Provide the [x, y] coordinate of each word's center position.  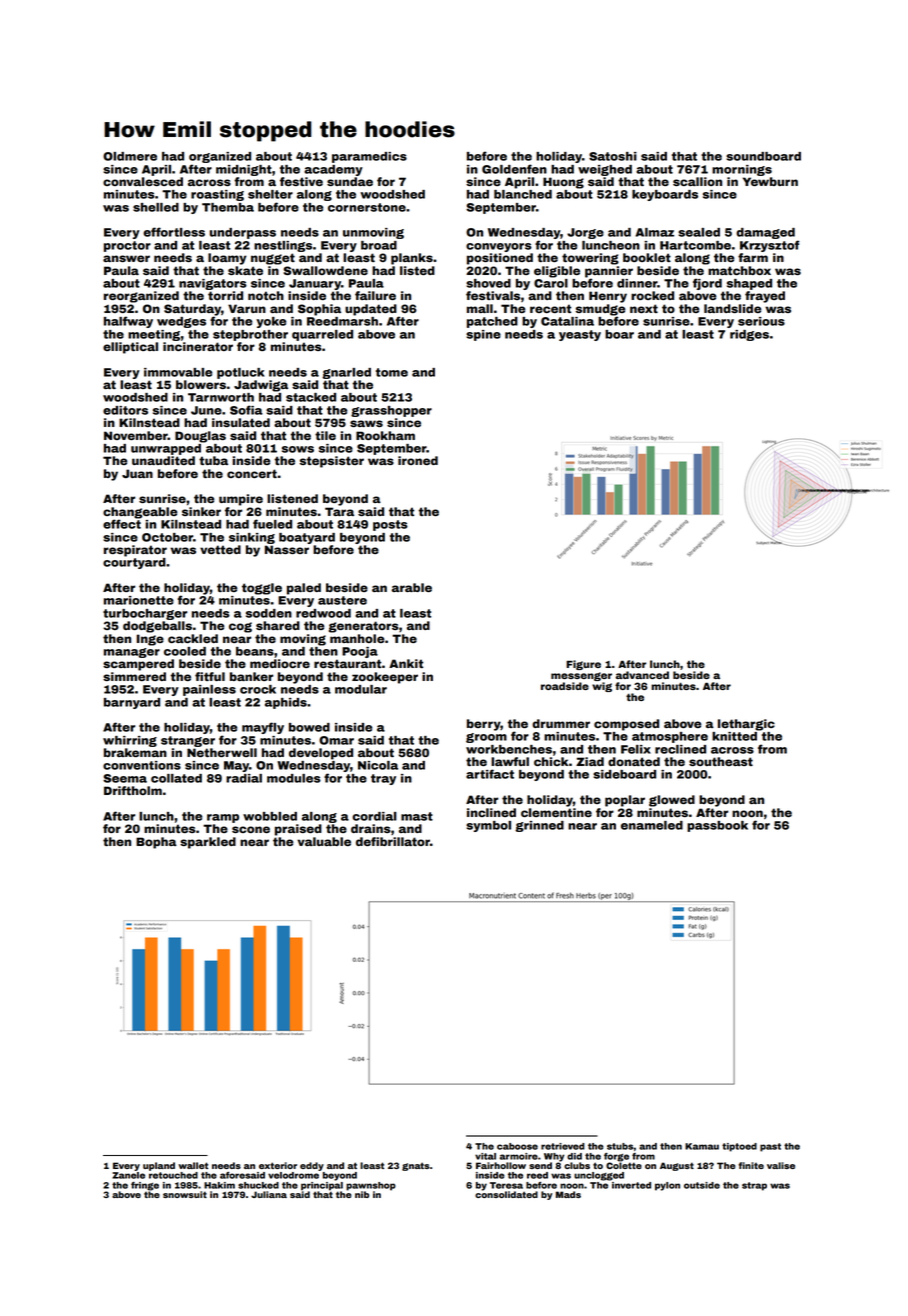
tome [392, 372]
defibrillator [393, 841]
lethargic [746, 725]
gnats [416, 1166]
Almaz [654, 232]
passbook [717, 826]
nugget [273, 259]
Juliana [269, 1194]
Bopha [156, 843]
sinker [201, 511]
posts [390, 525]
